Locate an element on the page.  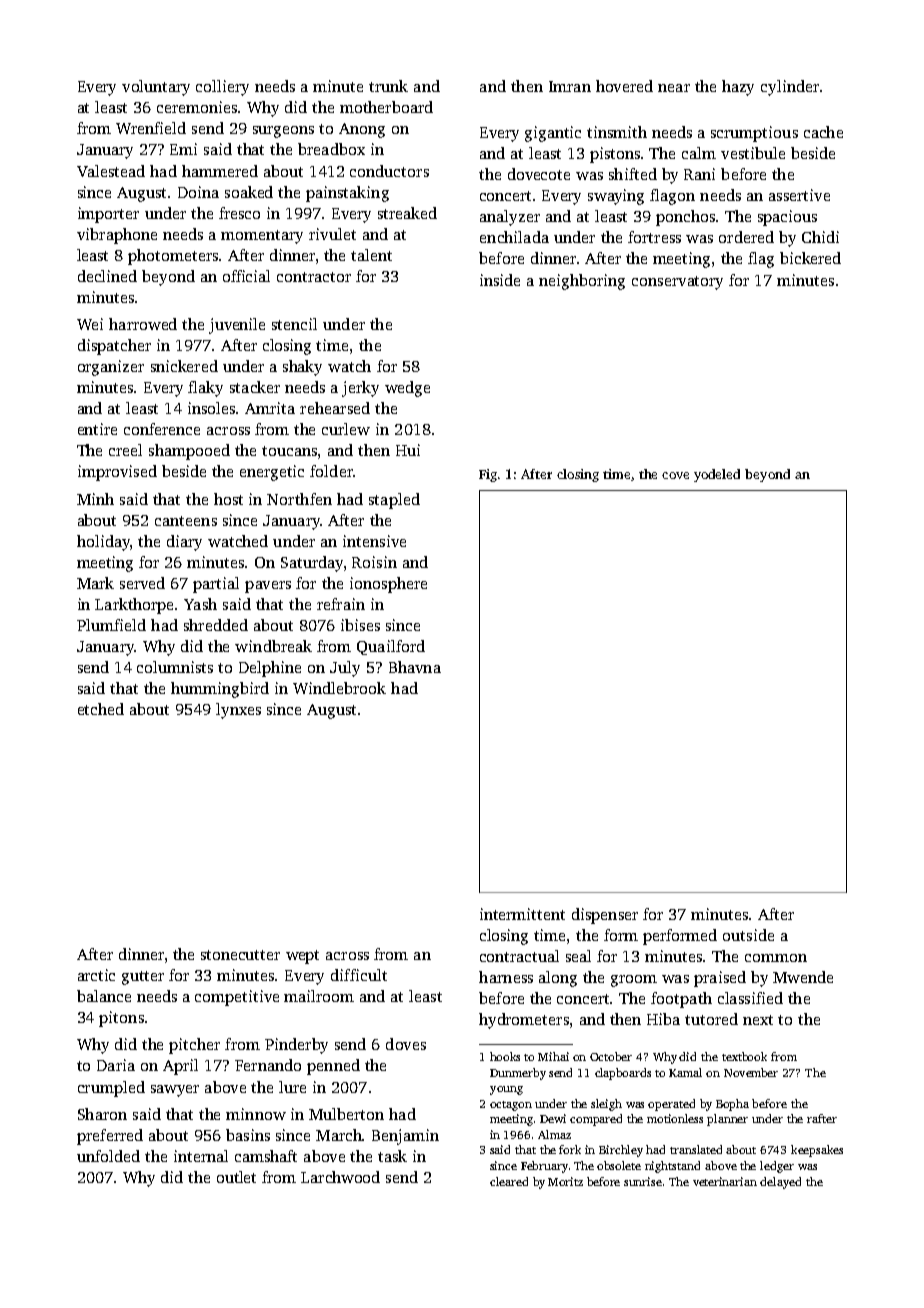
cylinder is located at coordinates (790, 88).
